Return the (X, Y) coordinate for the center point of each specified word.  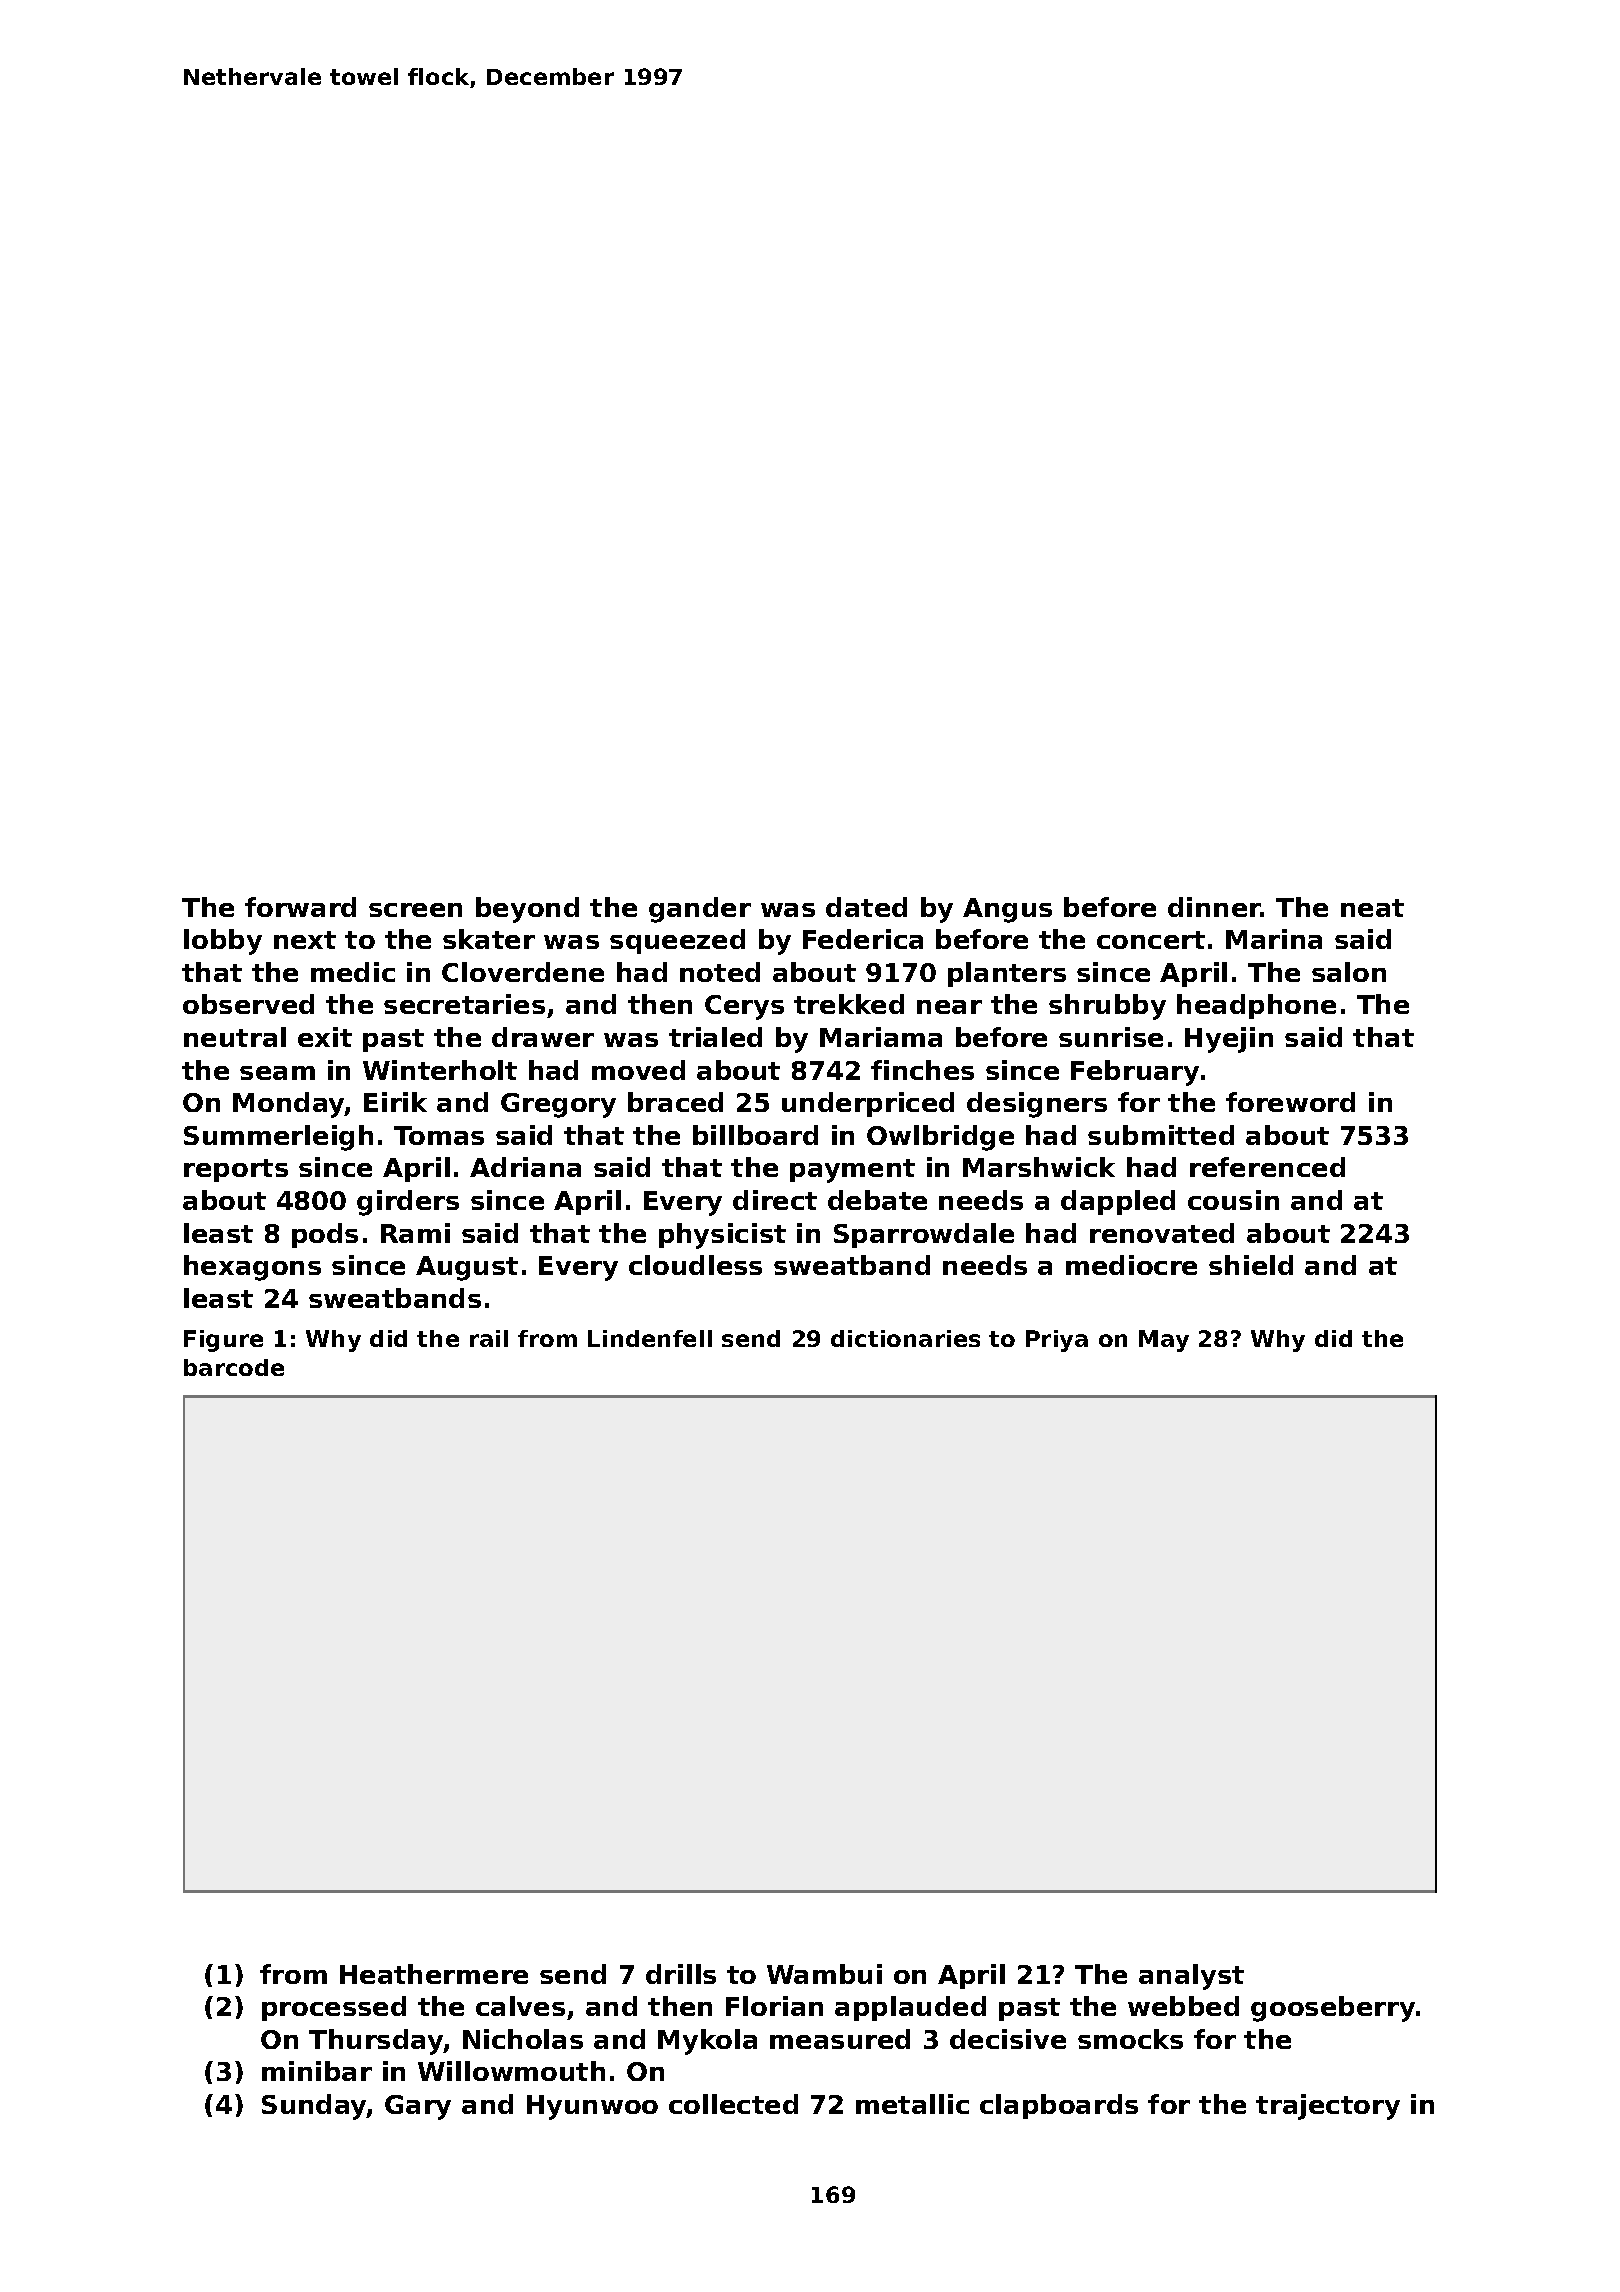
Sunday (314, 2107)
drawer (543, 1037)
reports (236, 1170)
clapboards (1059, 2106)
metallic (912, 2104)
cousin (1233, 1200)
